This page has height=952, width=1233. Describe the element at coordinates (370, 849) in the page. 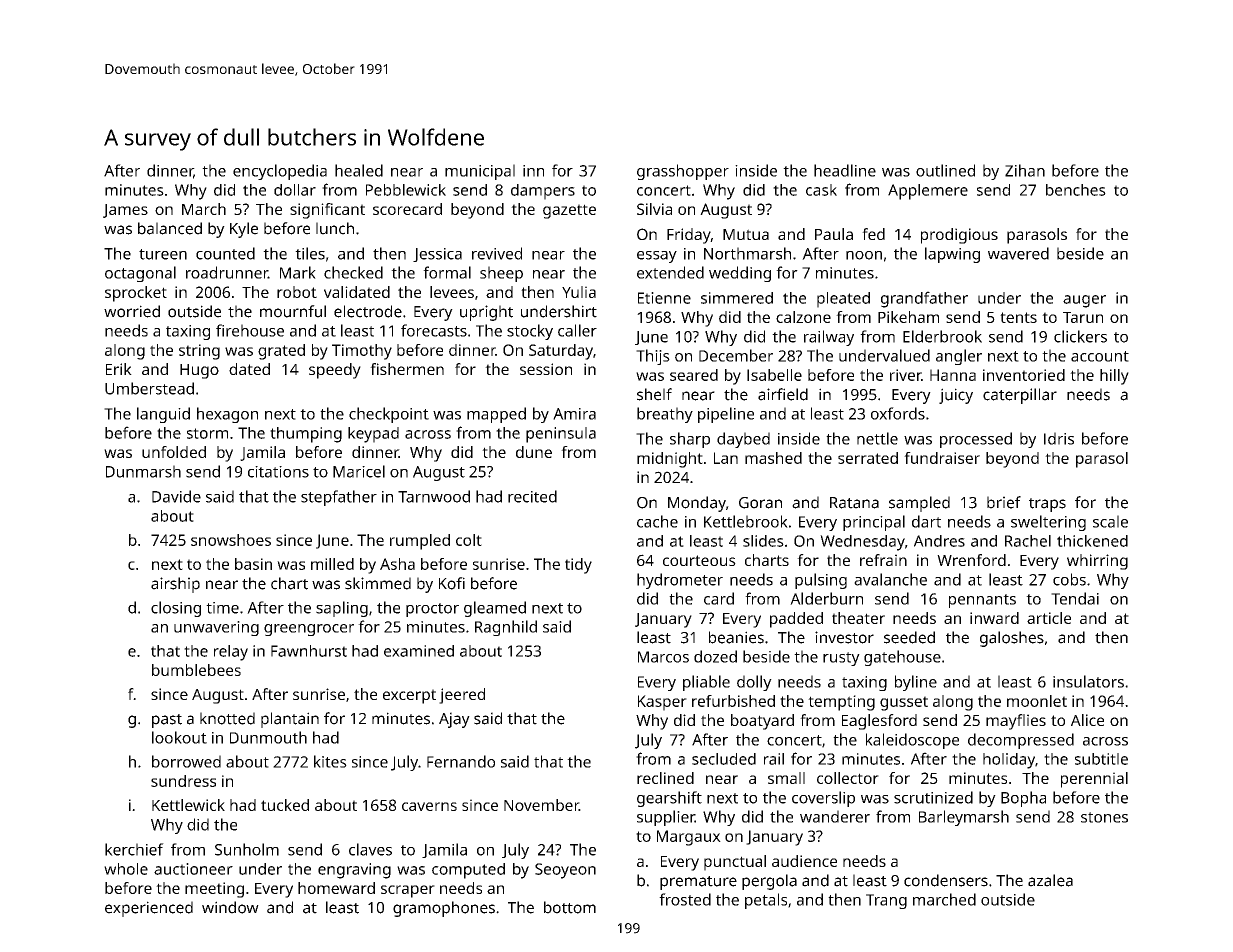

I see `claves` at that location.
